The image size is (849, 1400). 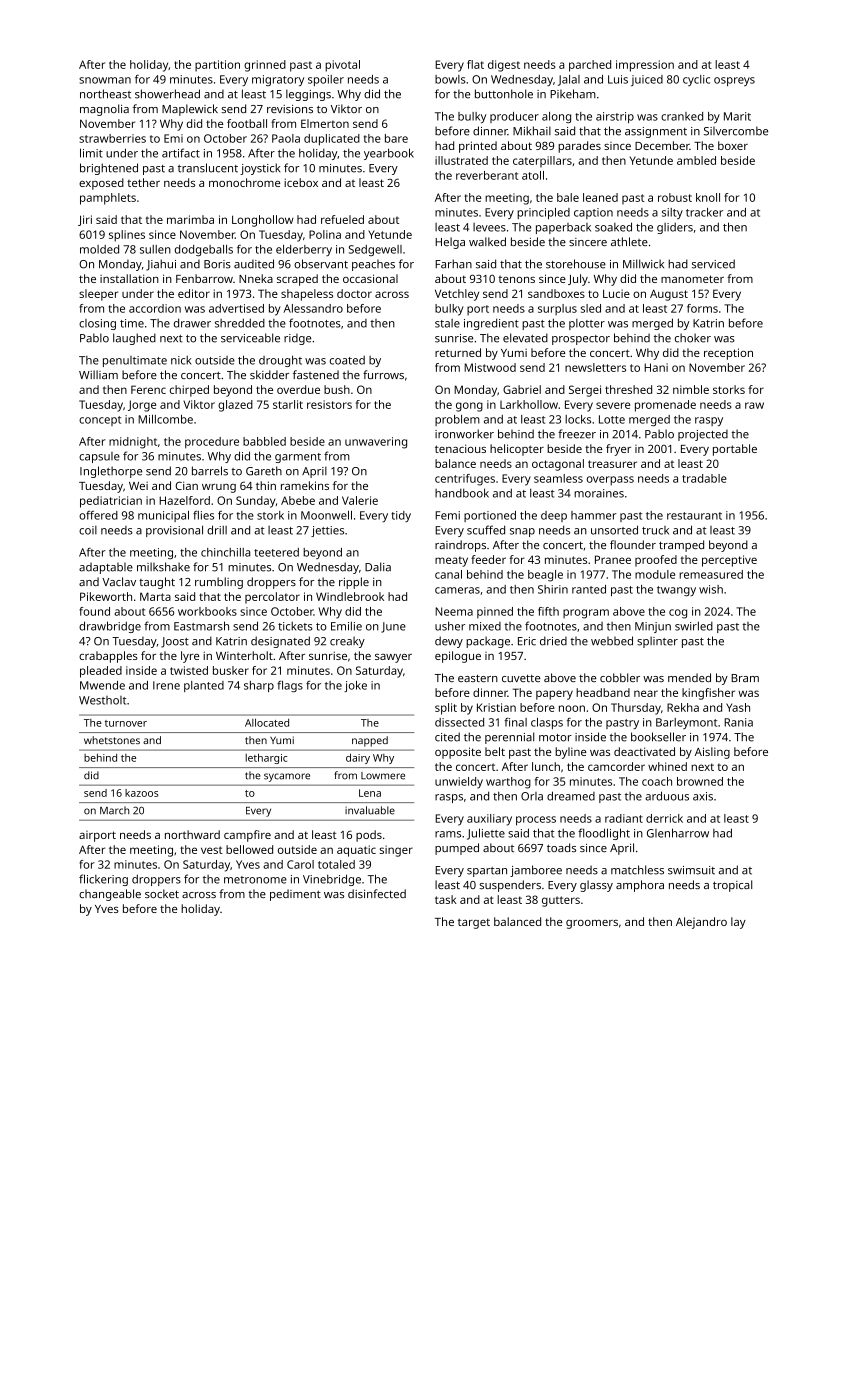 What do you see at coordinates (496, 707) in the image?
I see `Kristian` at bounding box center [496, 707].
